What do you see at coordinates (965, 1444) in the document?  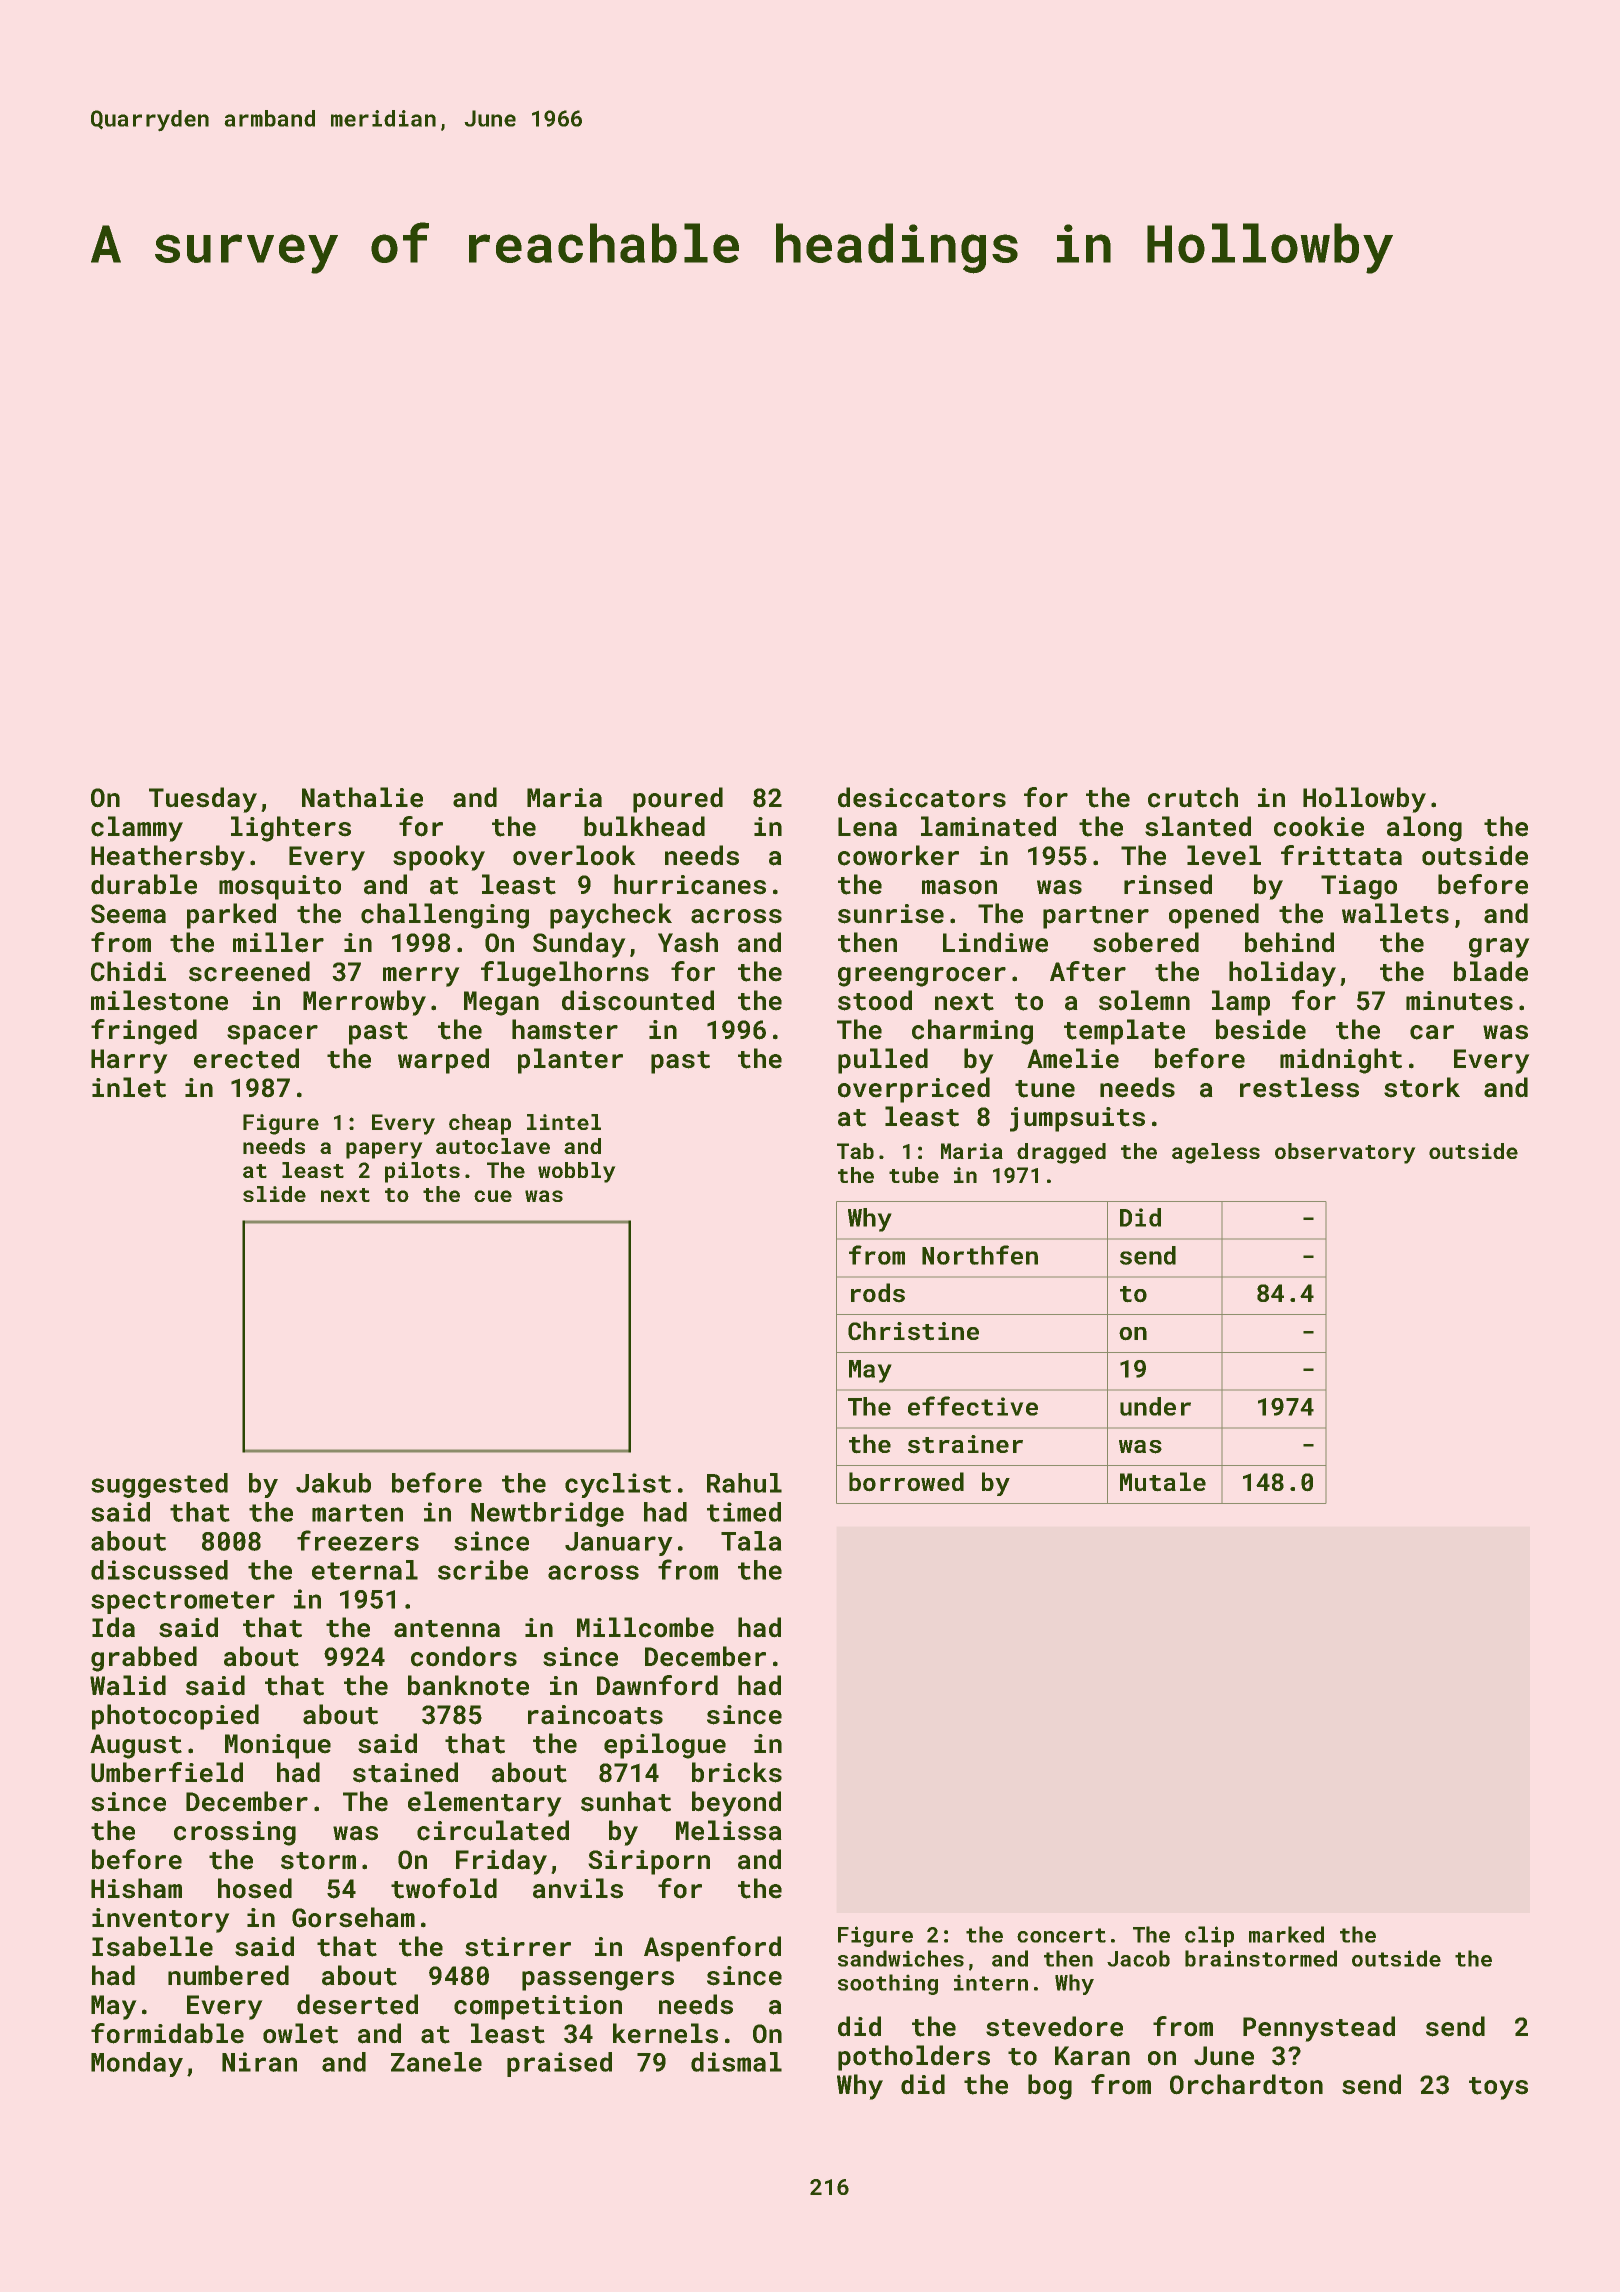 I see `strainer` at bounding box center [965, 1444].
